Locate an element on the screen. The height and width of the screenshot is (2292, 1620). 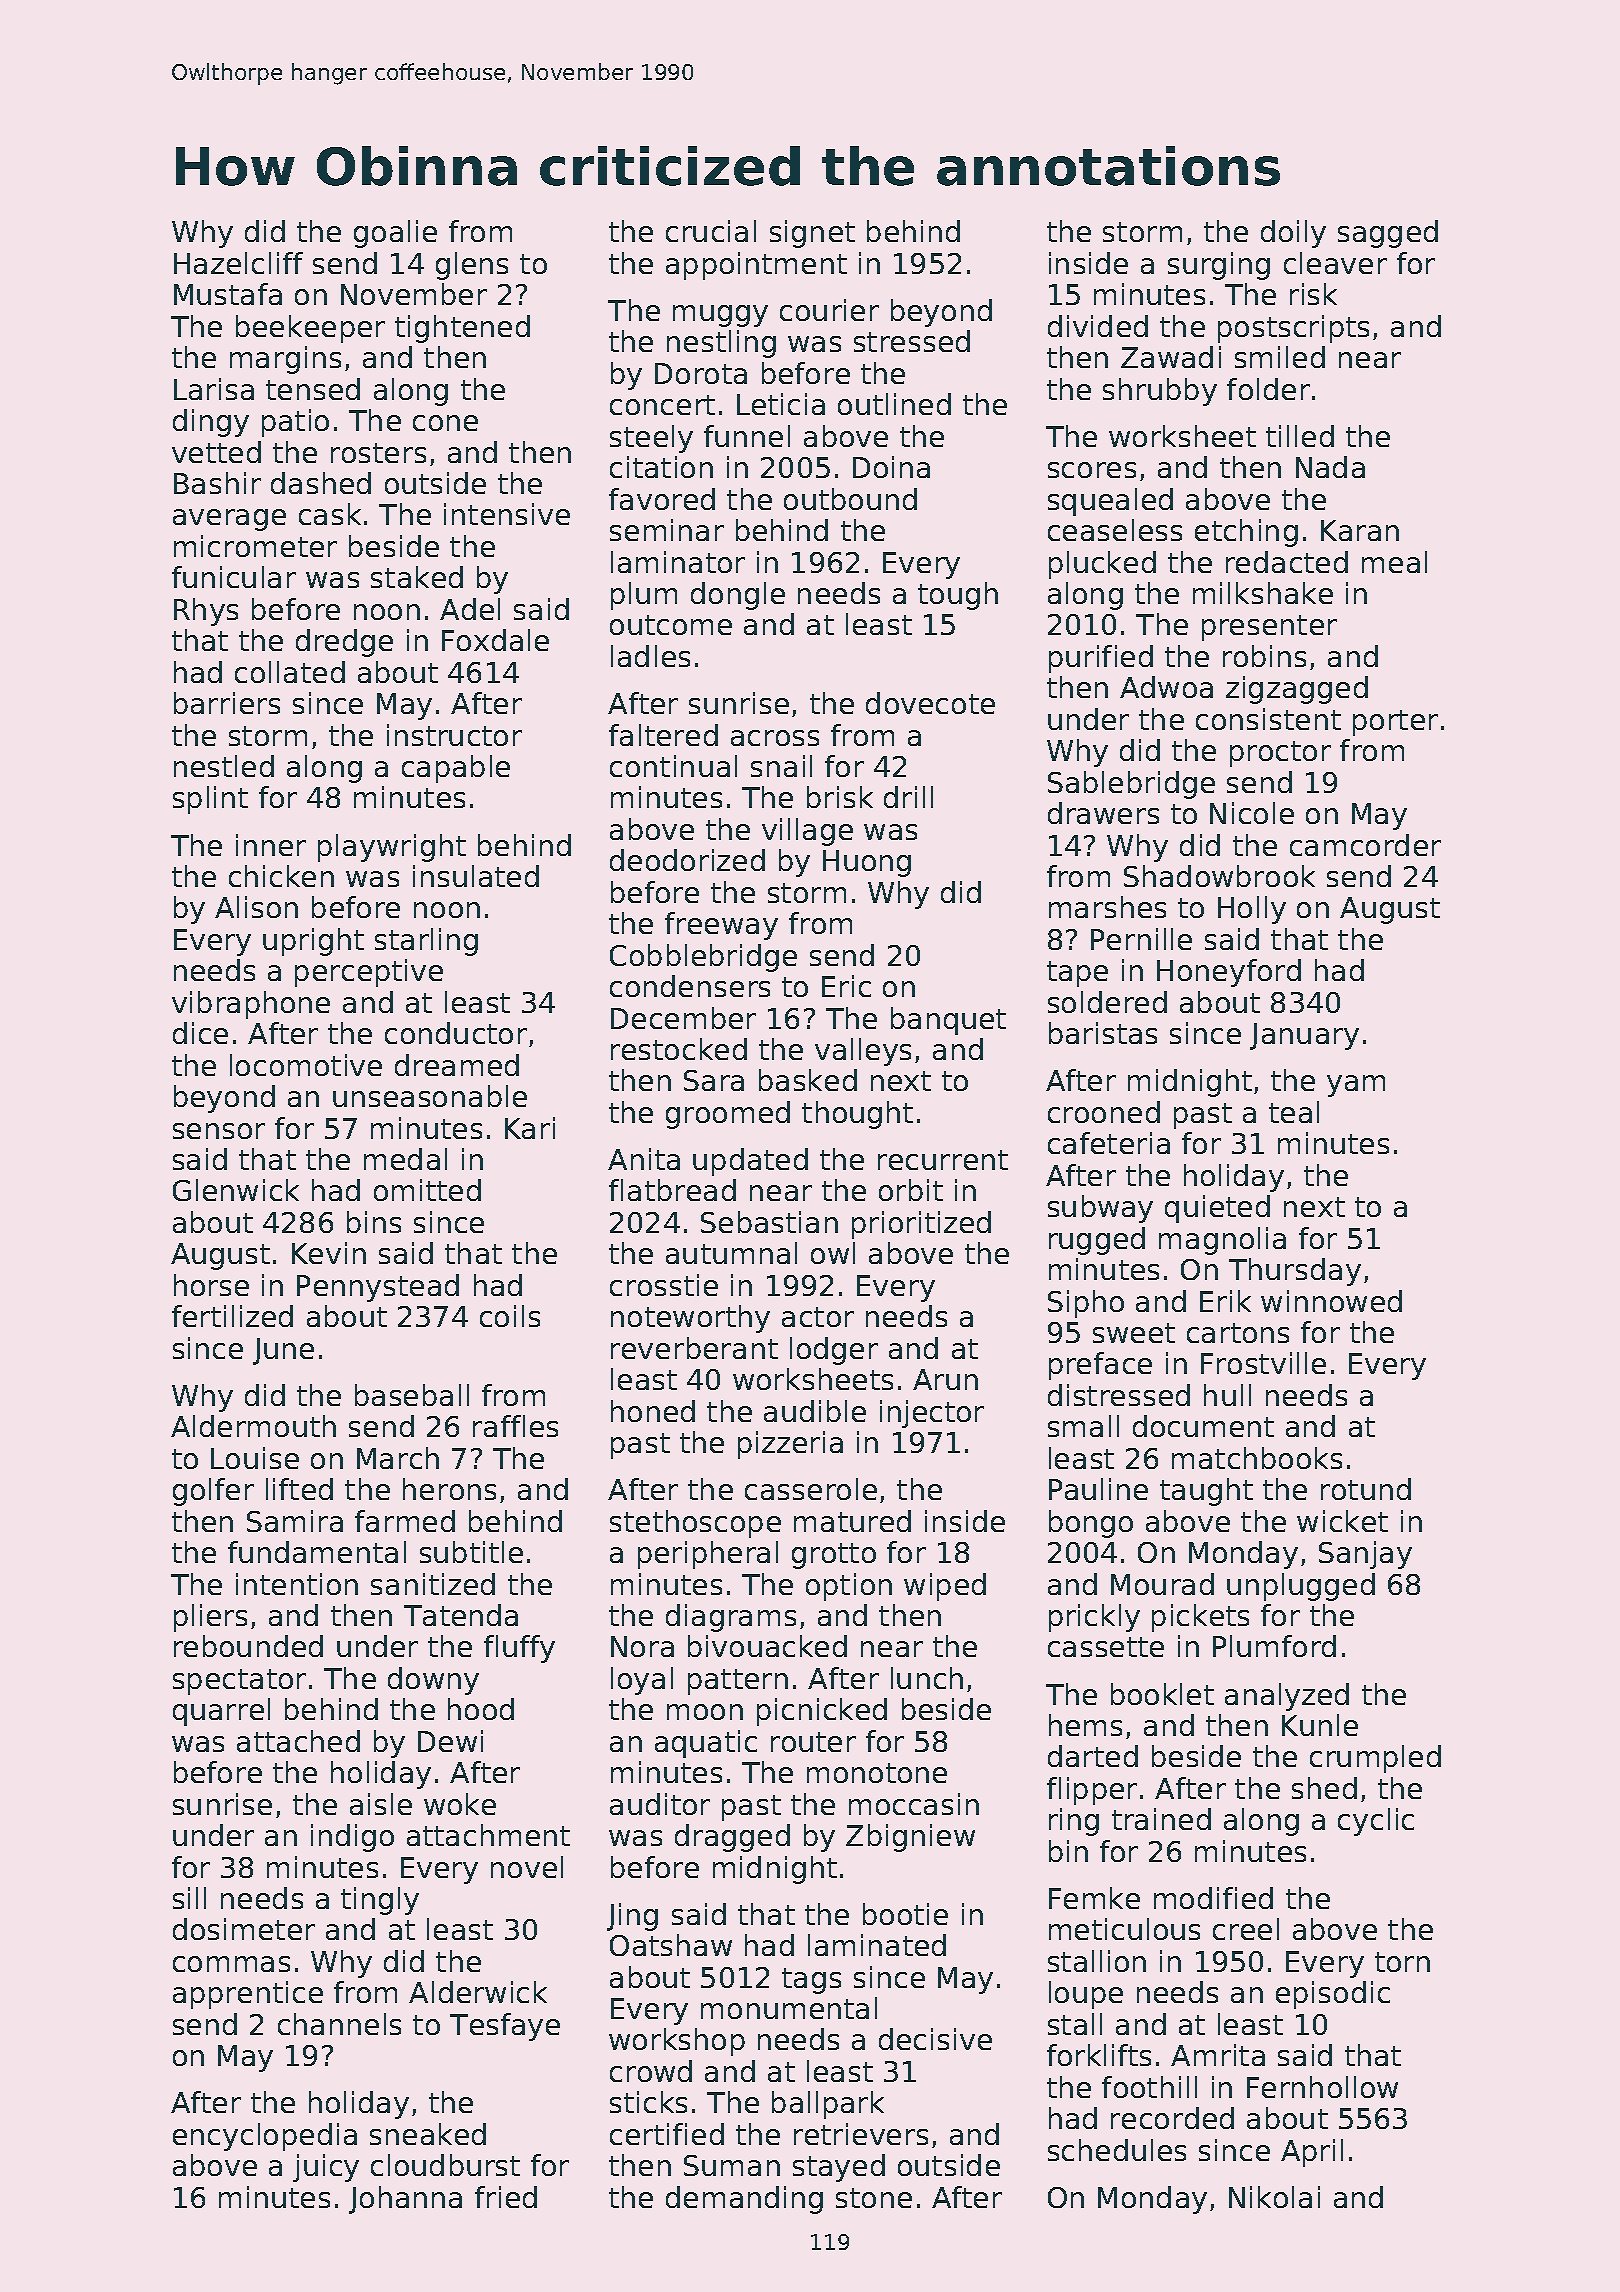
Glenwick is located at coordinates (236, 1190).
